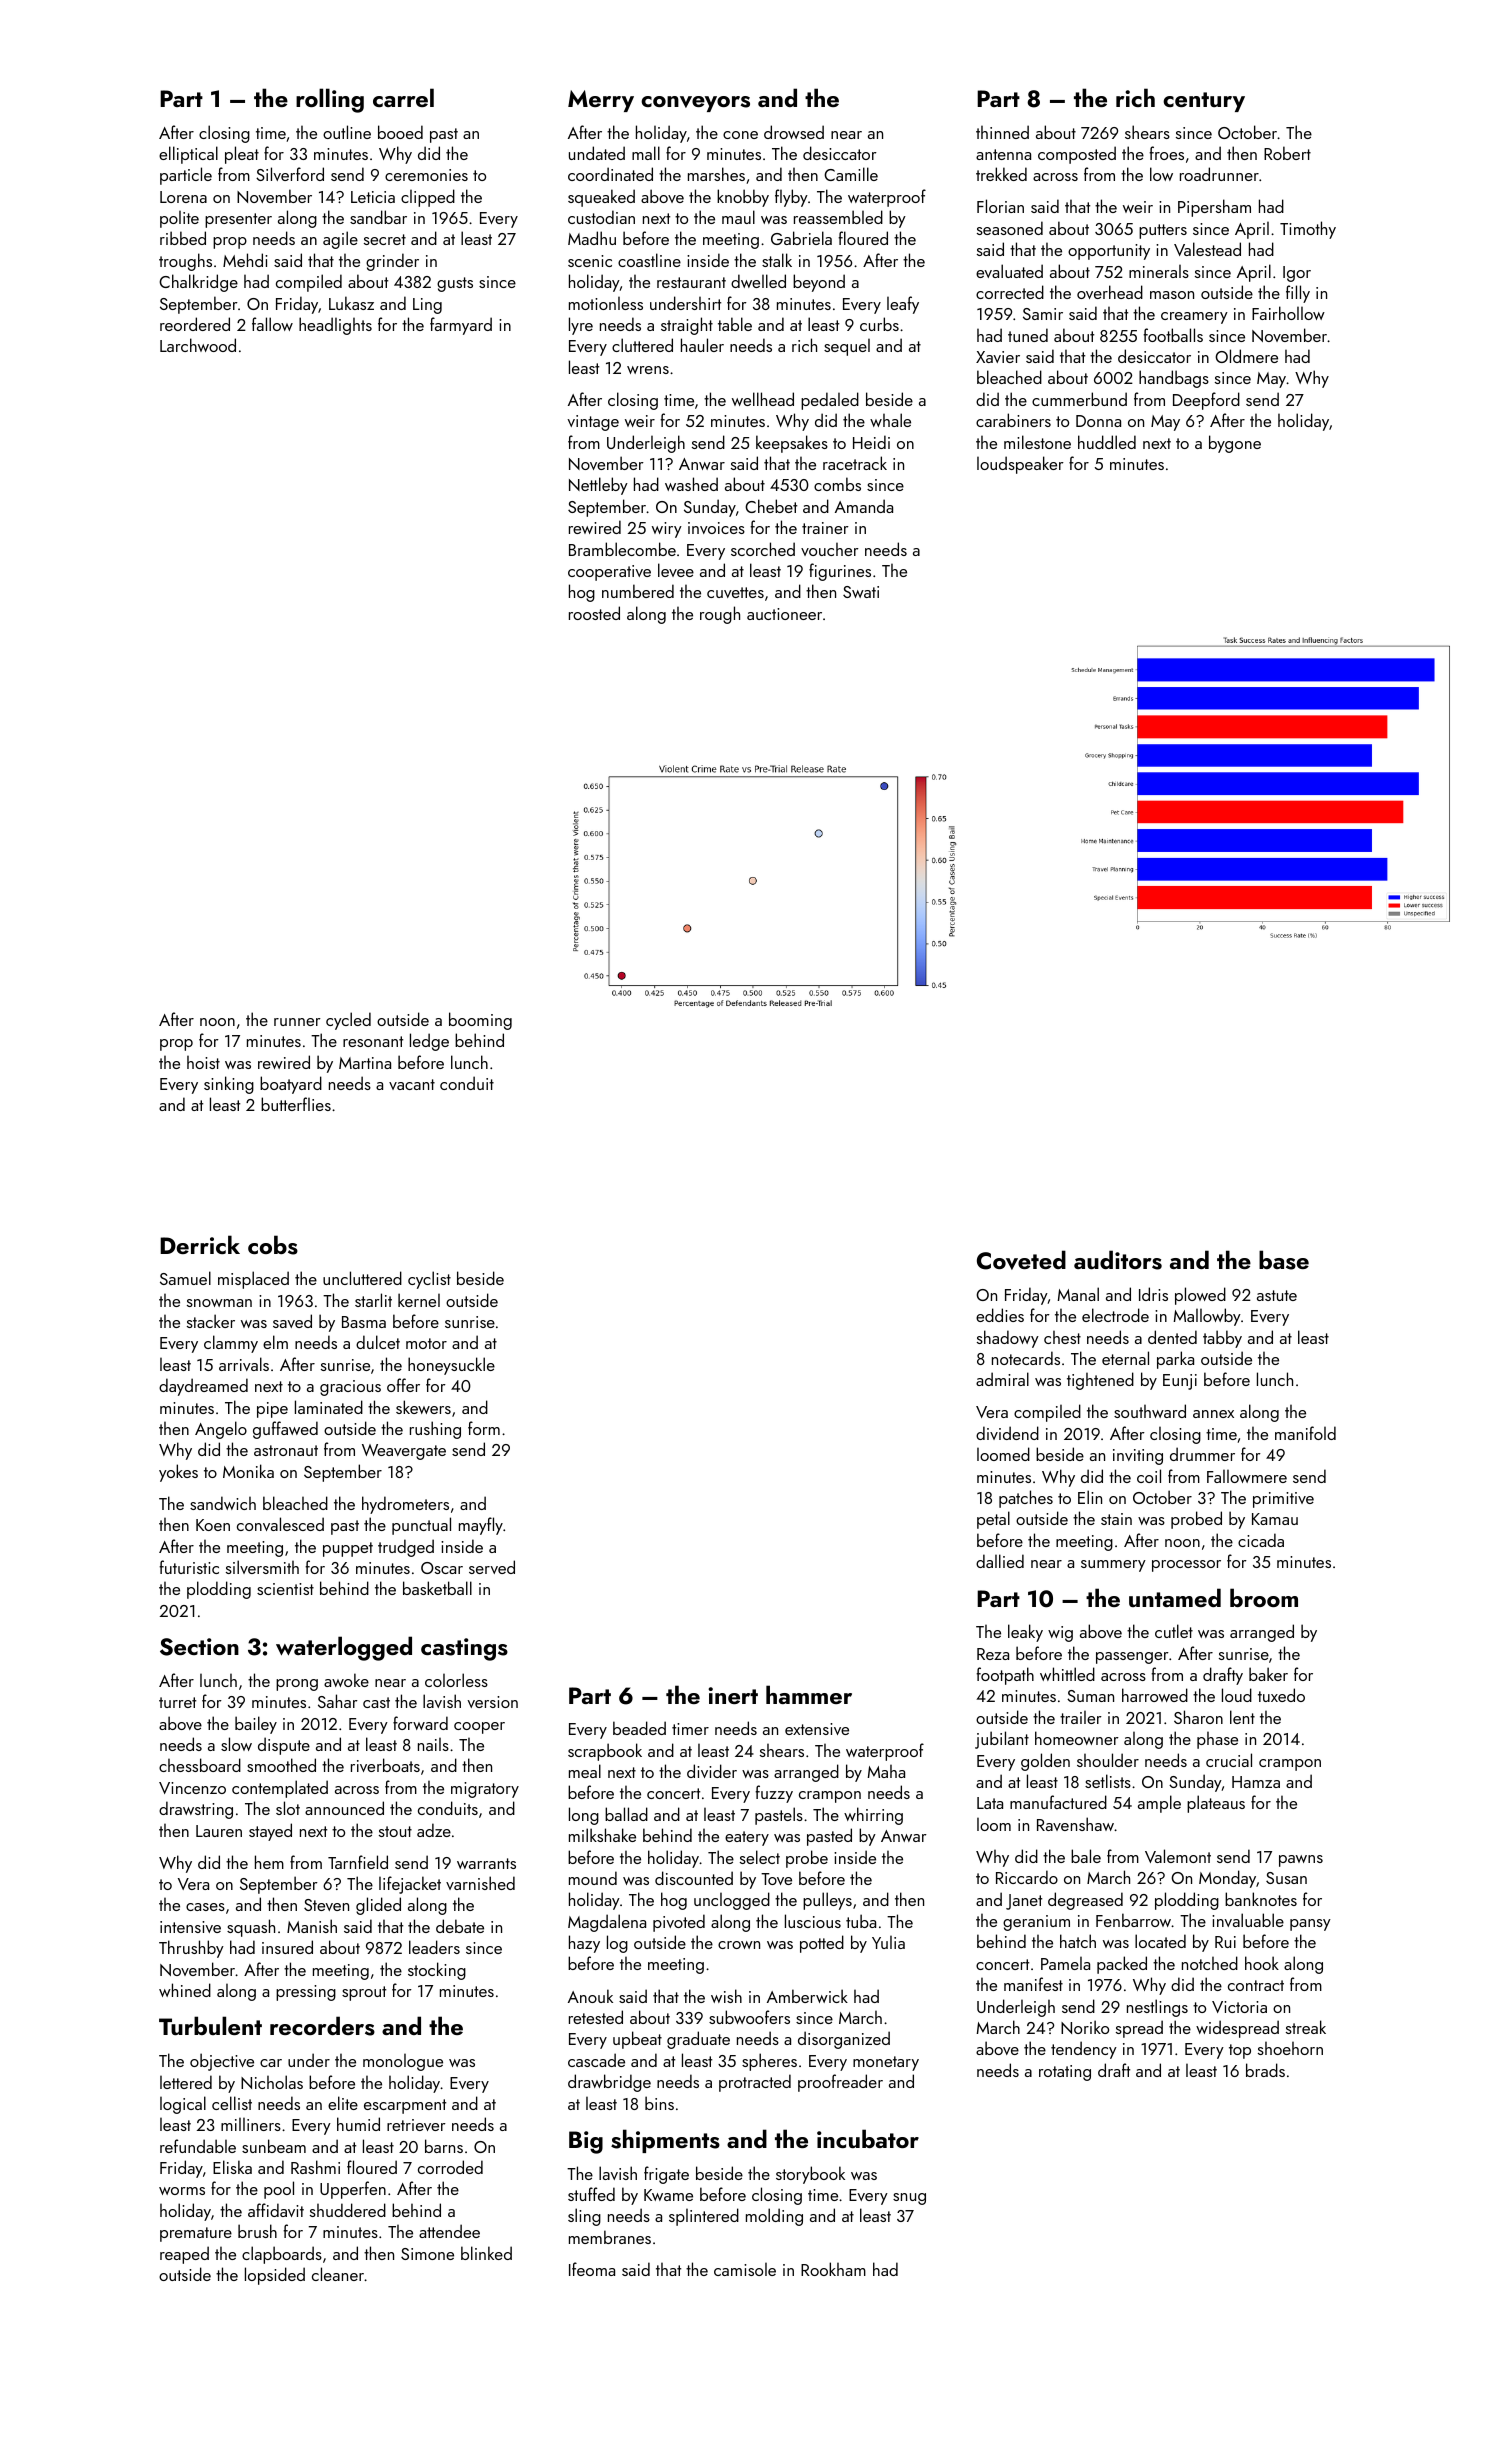  I want to click on Chalkridge, so click(198, 283).
